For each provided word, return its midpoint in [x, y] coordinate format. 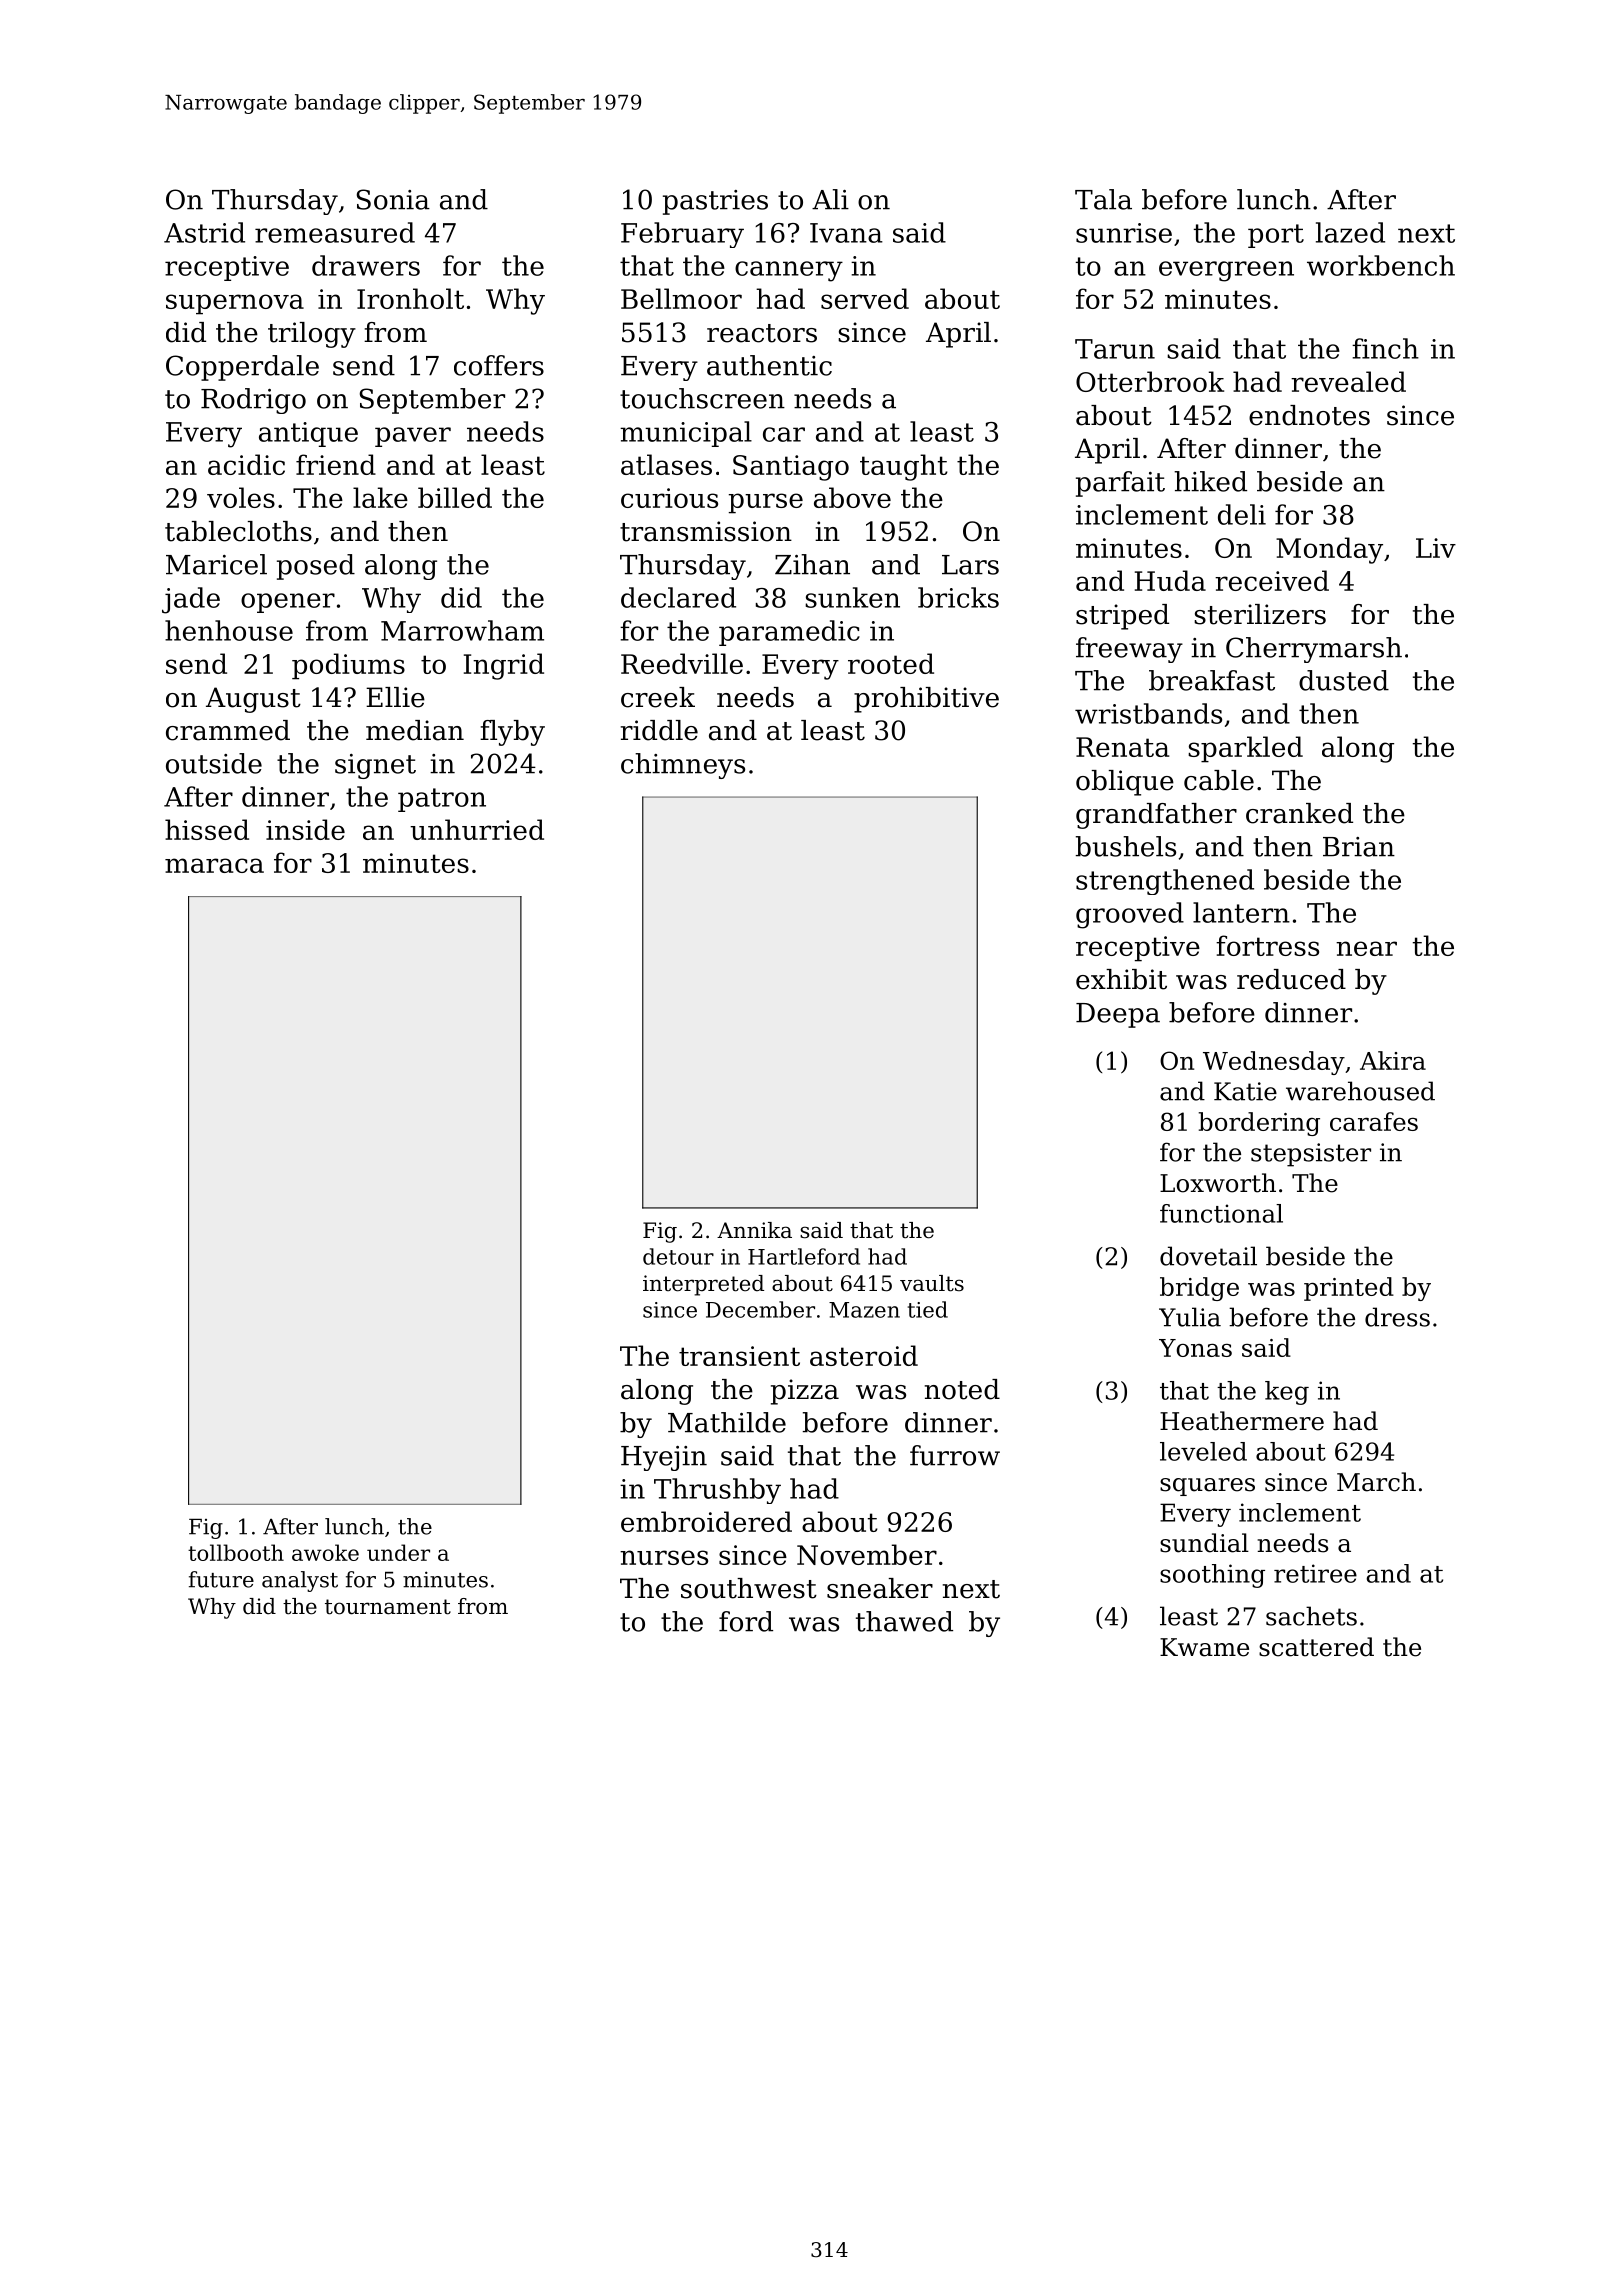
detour [678, 1256]
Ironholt [410, 298]
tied [928, 1309]
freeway [1129, 650]
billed [455, 497]
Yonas [1195, 1348]
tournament [388, 1607]
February [682, 235]
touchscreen [702, 398]
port [1276, 236]
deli [1242, 514]
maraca [214, 865]
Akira [1393, 1060]
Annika [754, 1230]
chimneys [683, 766]
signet [375, 766]
